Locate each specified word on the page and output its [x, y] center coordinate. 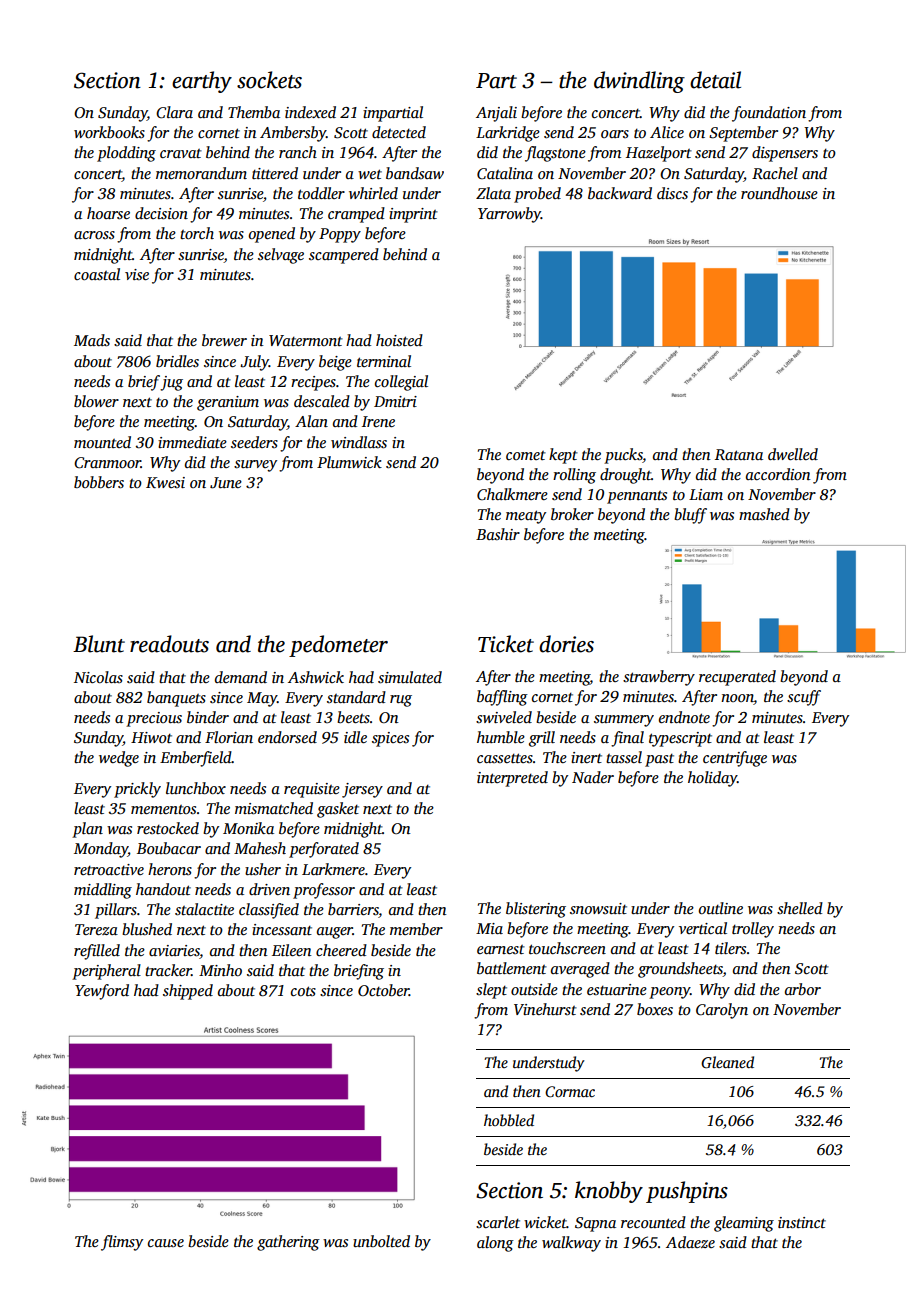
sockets [269, 80]
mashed [764, 514]
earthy [202, 82]
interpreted [512, 779]
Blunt [99, 644]
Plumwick [349, 462]
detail [715, 80]
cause [166, 1243]
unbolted [381, 1241]
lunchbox [196, 788]
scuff [804, 698]
